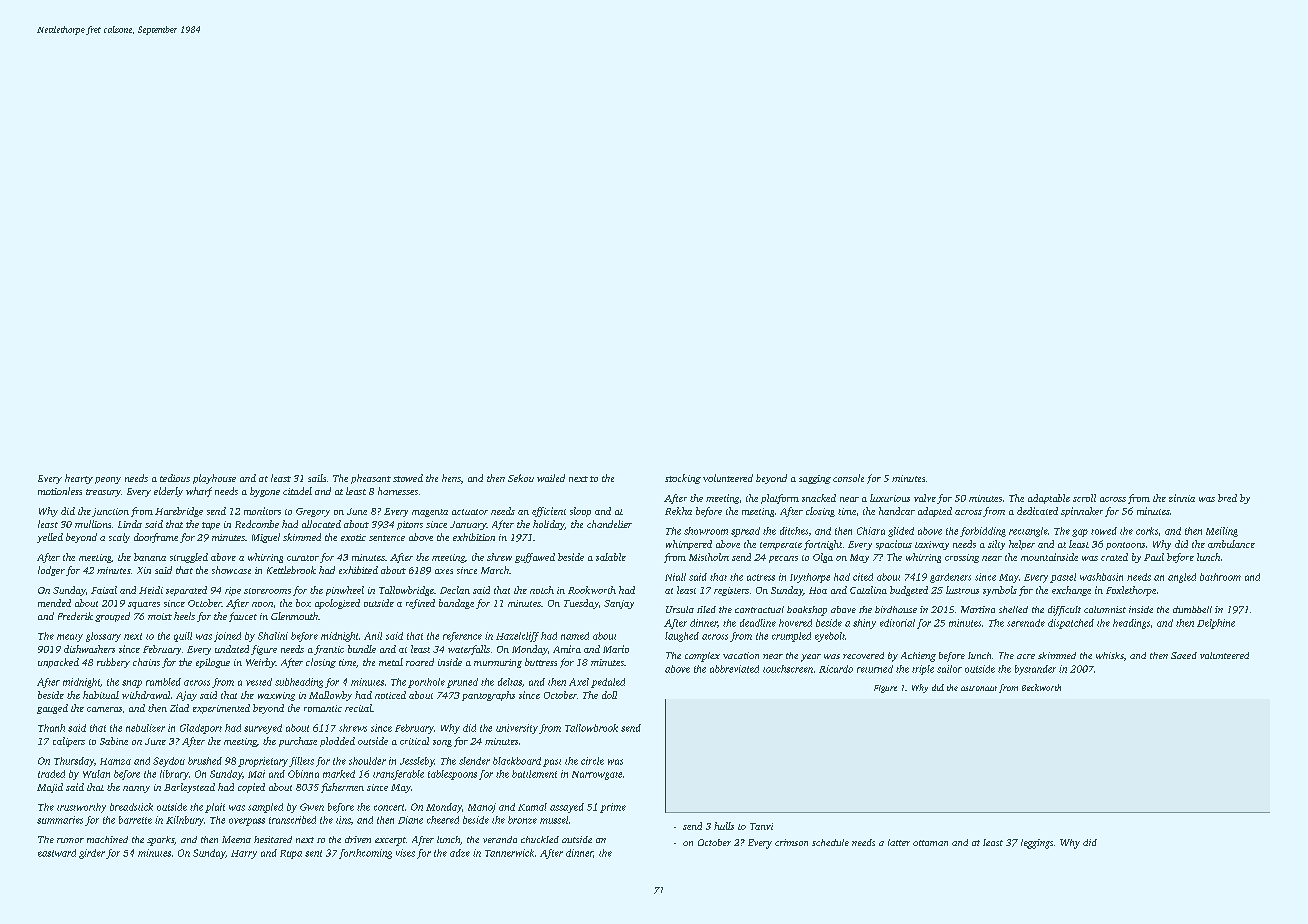 This document has height=924, width=1308. What do you see at coordinates (57, 853) in the document?
I see `eastward` at bounding box center [57, 853].
